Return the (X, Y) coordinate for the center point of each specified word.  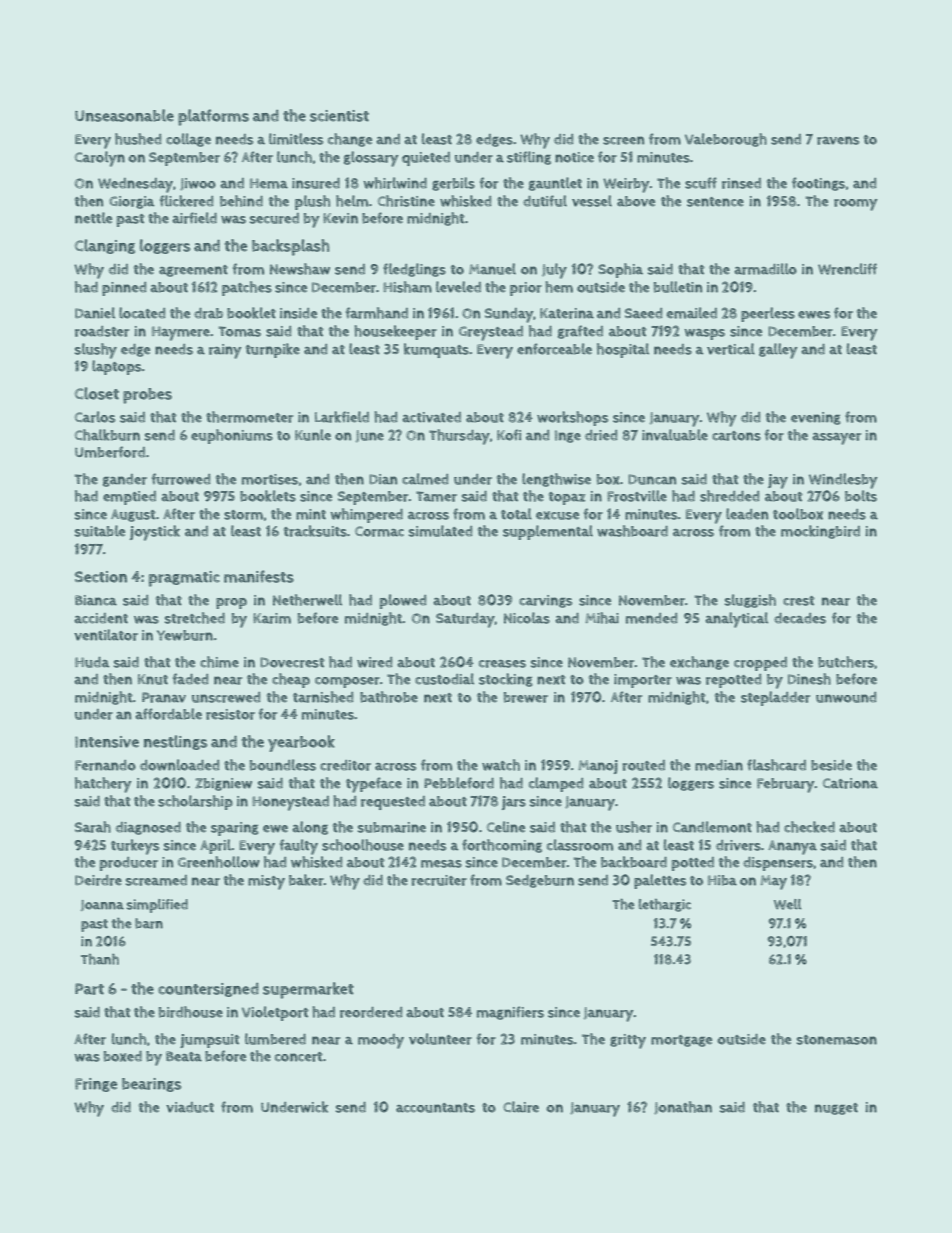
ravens (838, 140)
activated (431, 417)
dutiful (545, 201)
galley (778, 351)
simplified (157, 906)
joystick (155, 533)
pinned (124, 289)
